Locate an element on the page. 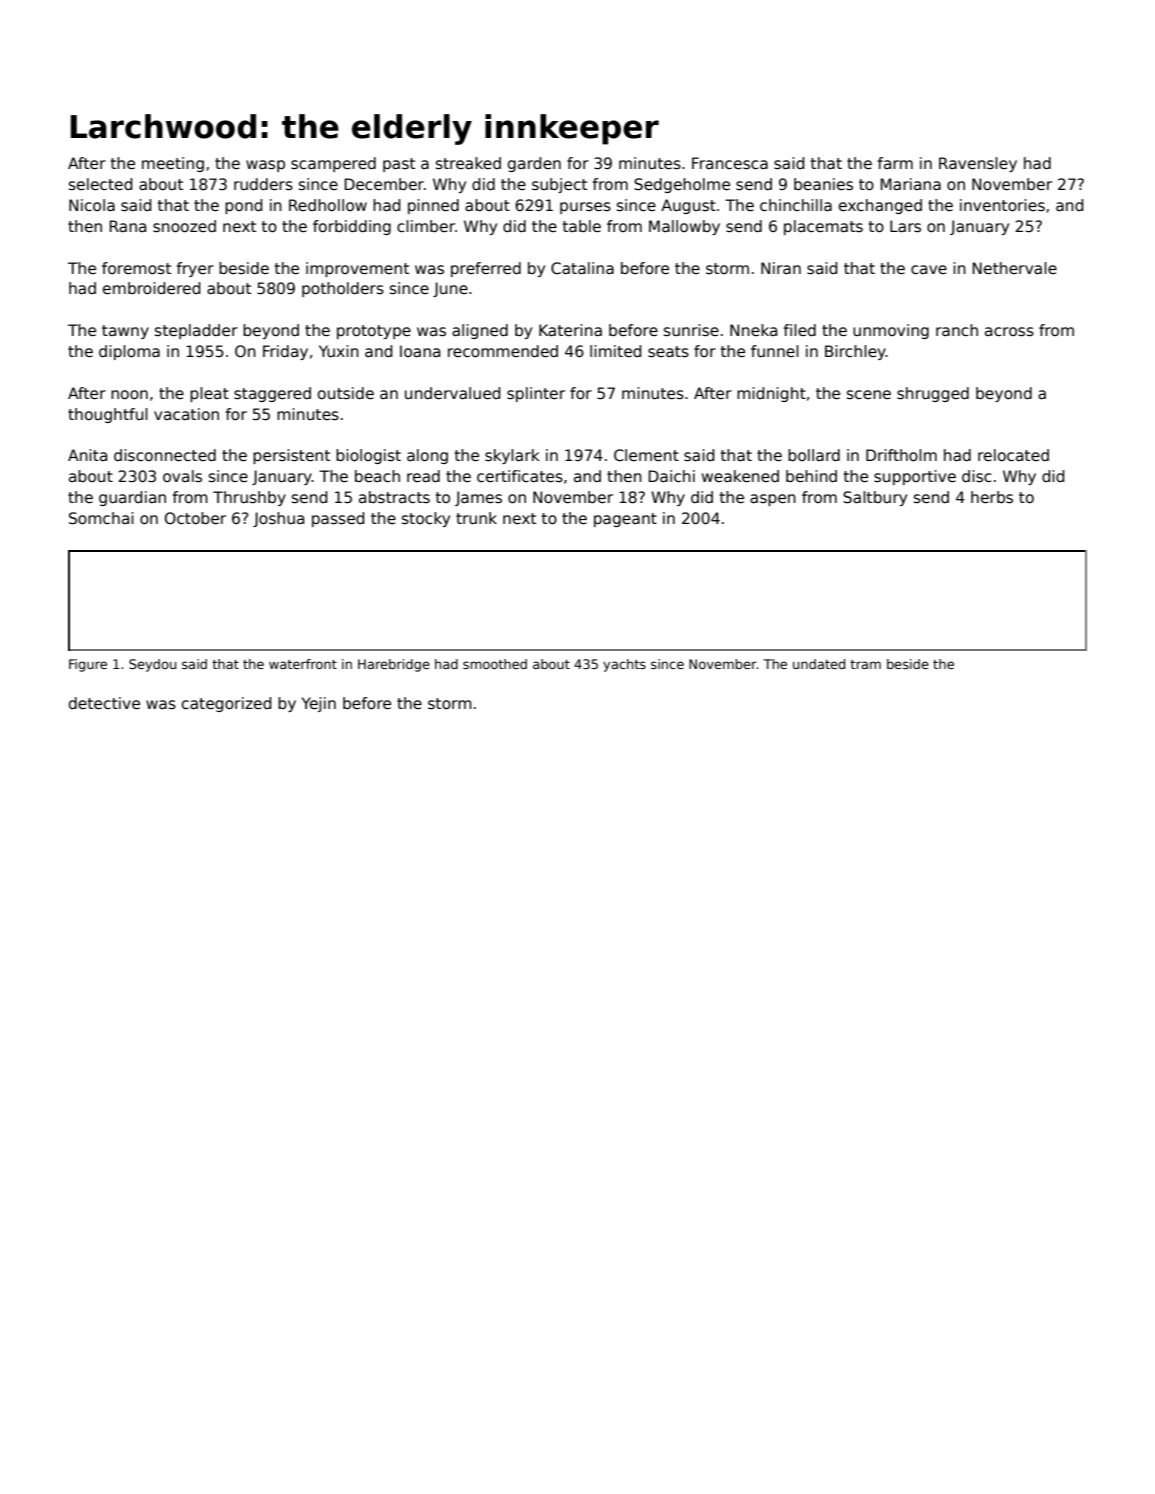 The image size is (1155, 1494). farm is located at coordinates (895, 163).
